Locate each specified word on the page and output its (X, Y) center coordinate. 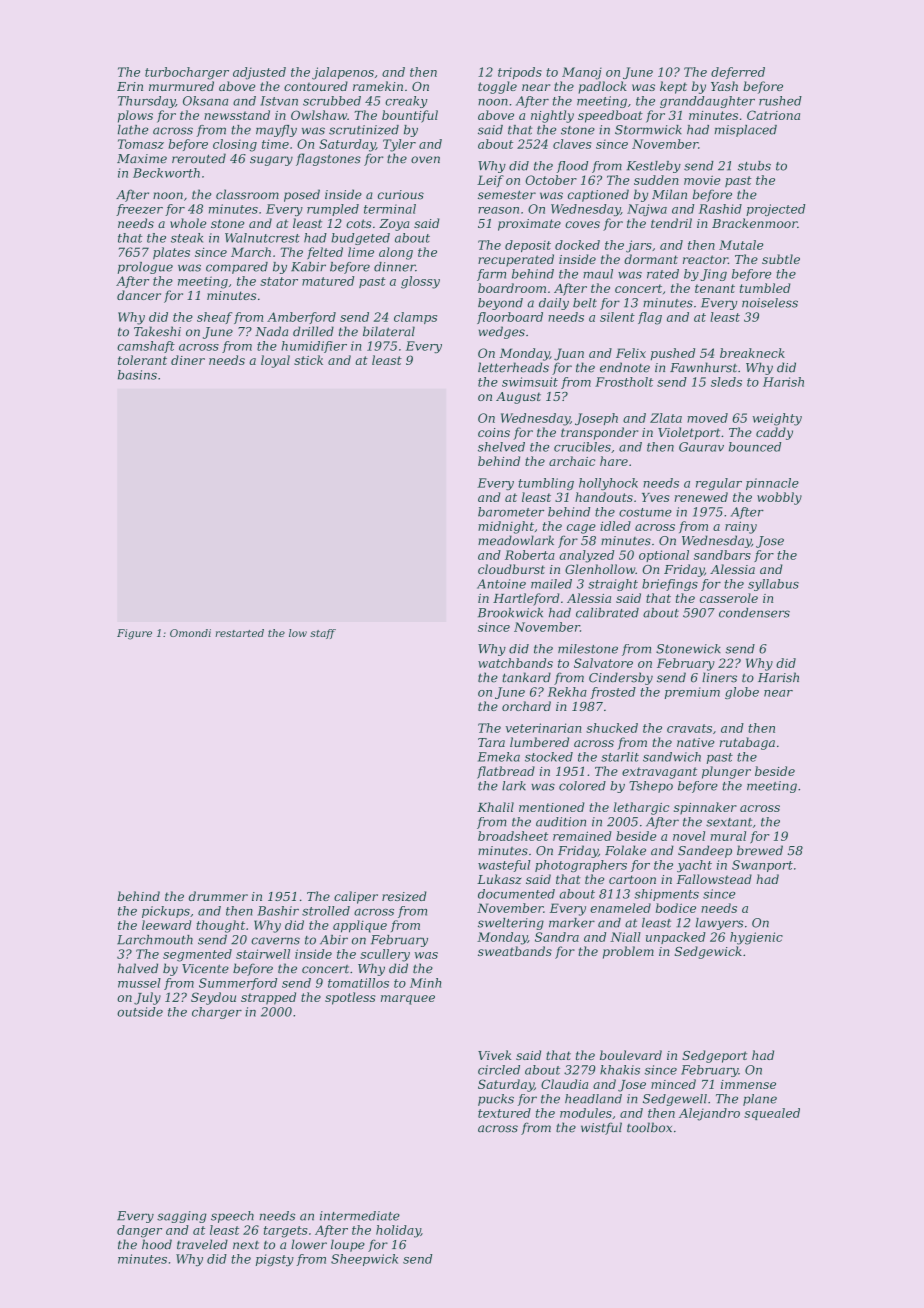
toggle (497, 87)
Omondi (190, 633)
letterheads (513, 367)
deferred (738, 73)
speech (232, 1217)
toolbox (649, 1127)
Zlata (666, 418)
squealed (772, 1114)
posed (302, 195)
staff (323, 634)
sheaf (214, 318)
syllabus (773, 585)
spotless (350, 998)
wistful (601, 1128)
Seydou (213, 998)
